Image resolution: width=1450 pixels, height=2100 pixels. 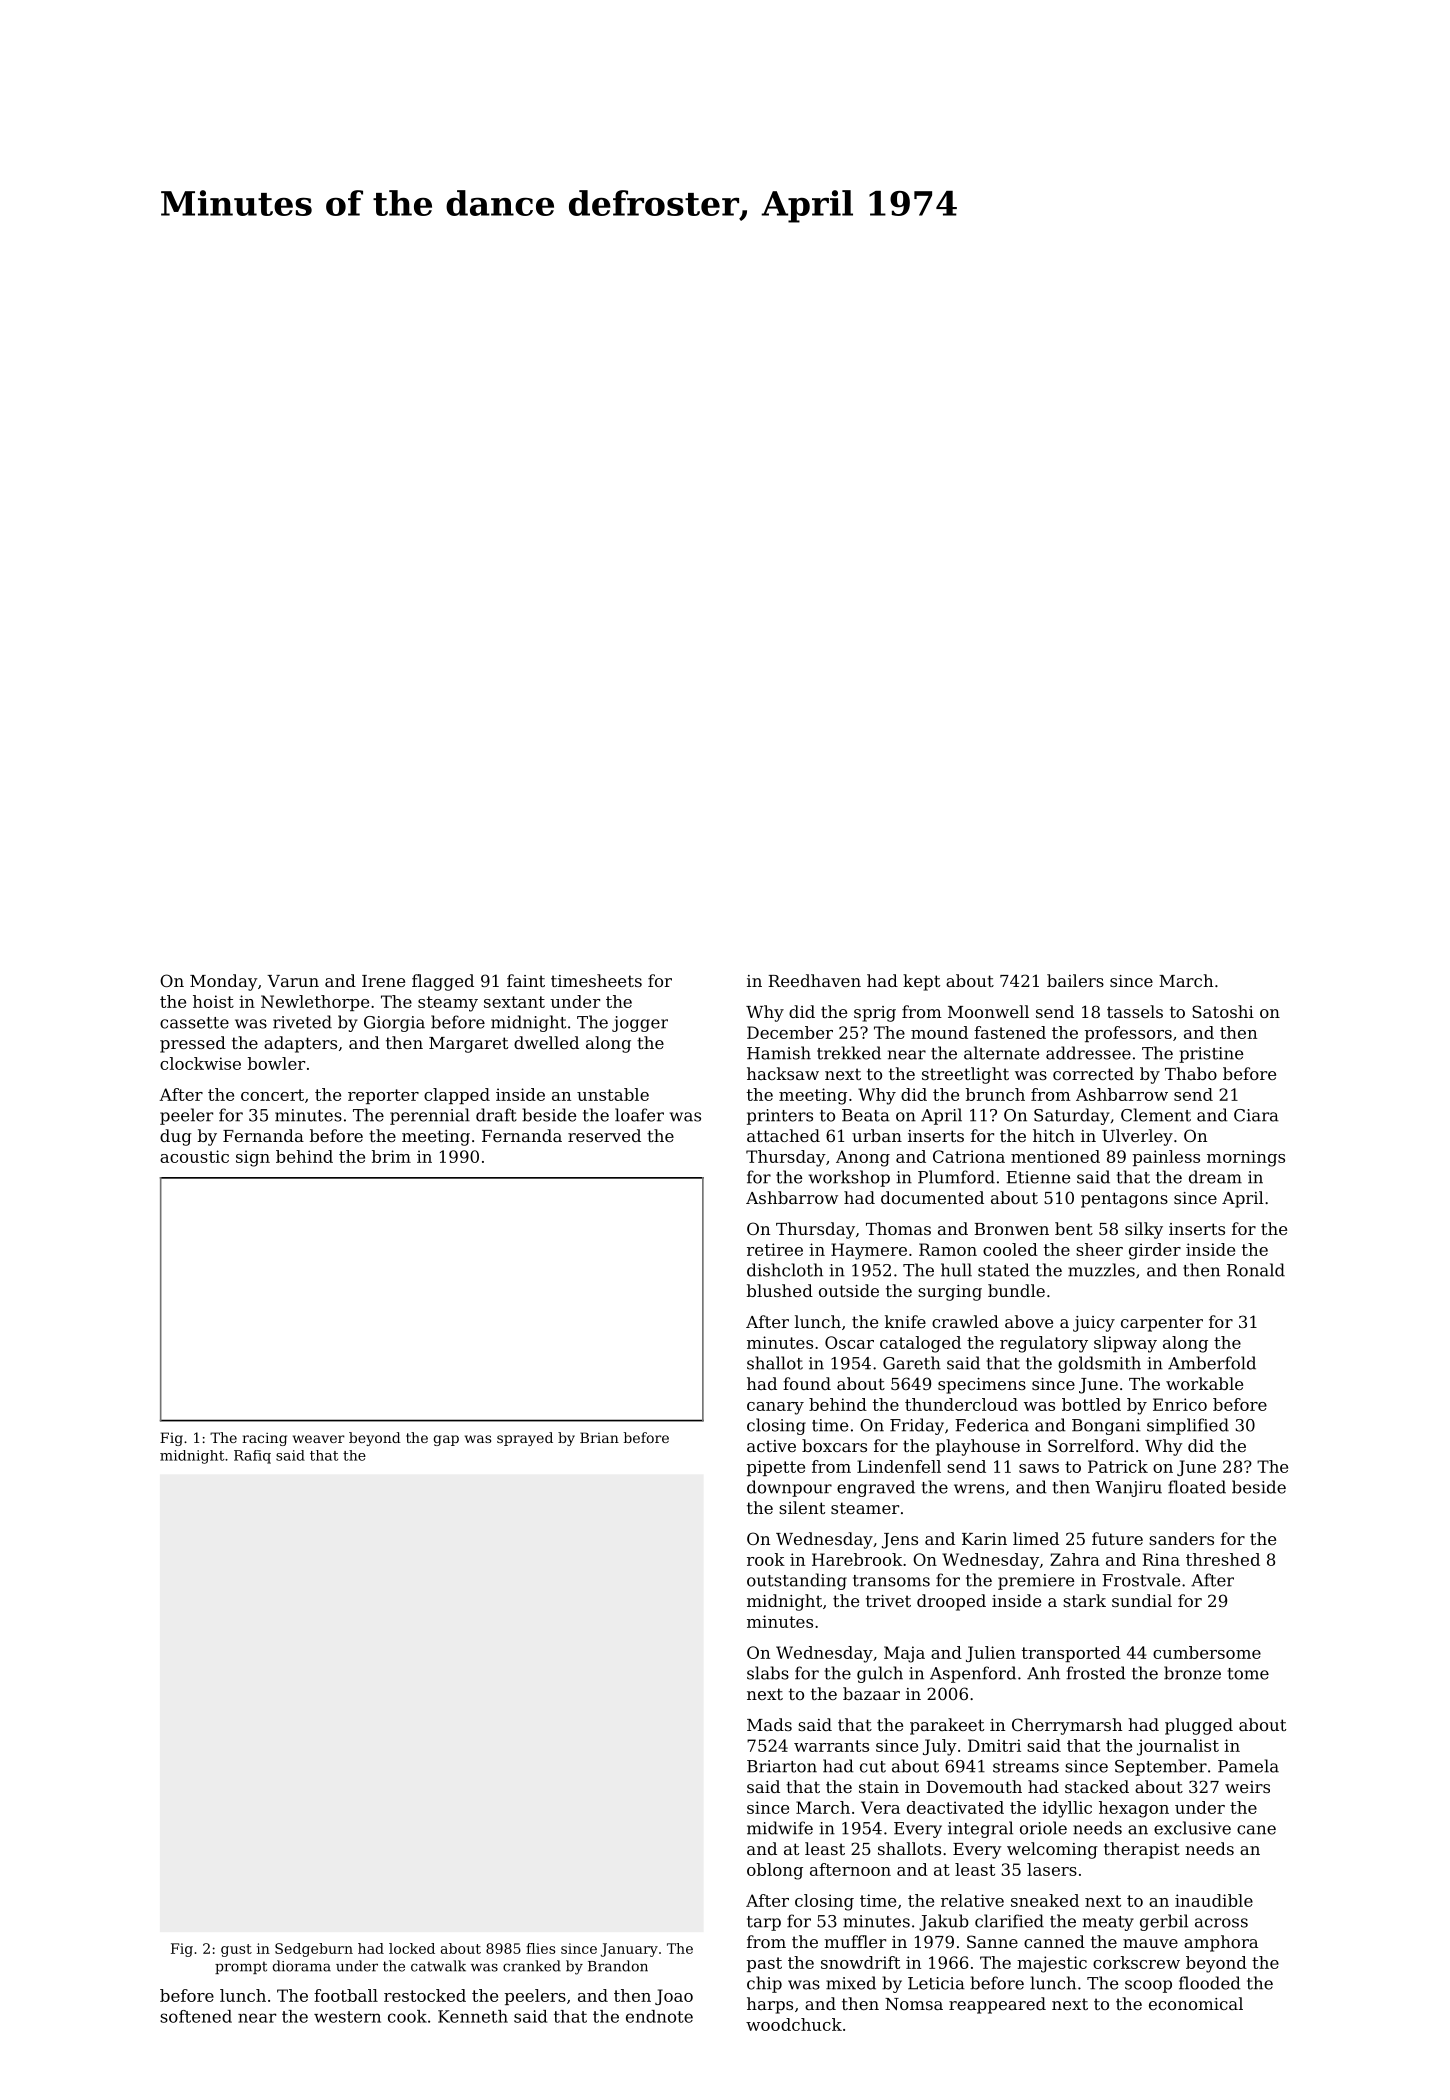 I want to click on gust, so click(x=236, y=1950).
